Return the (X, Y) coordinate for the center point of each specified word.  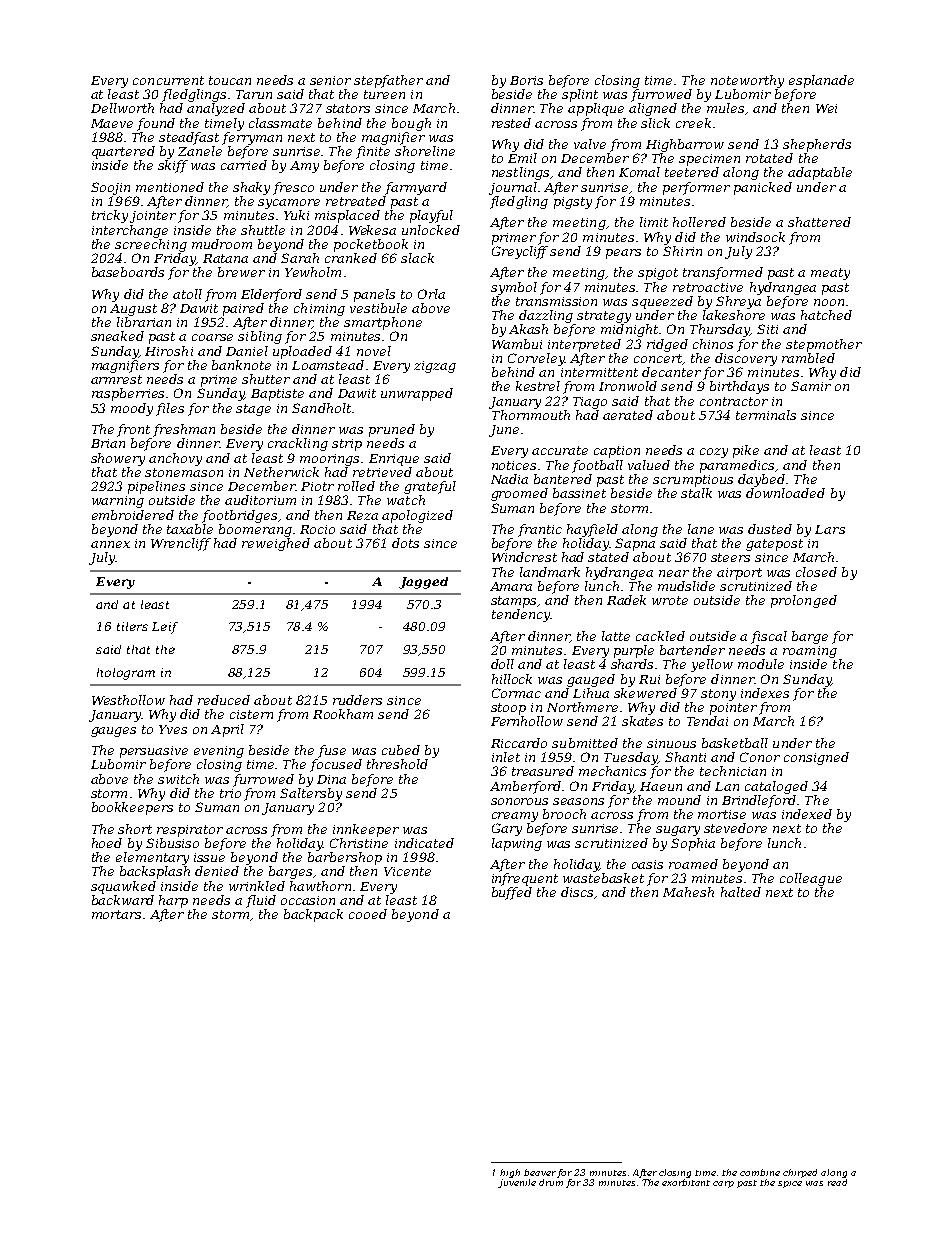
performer (696, 188)
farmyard (416, 188)
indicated (424, 843)
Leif (165, 628)
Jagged (423, 583)
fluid (261, 901)
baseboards (128, 272)
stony (718, 695)
